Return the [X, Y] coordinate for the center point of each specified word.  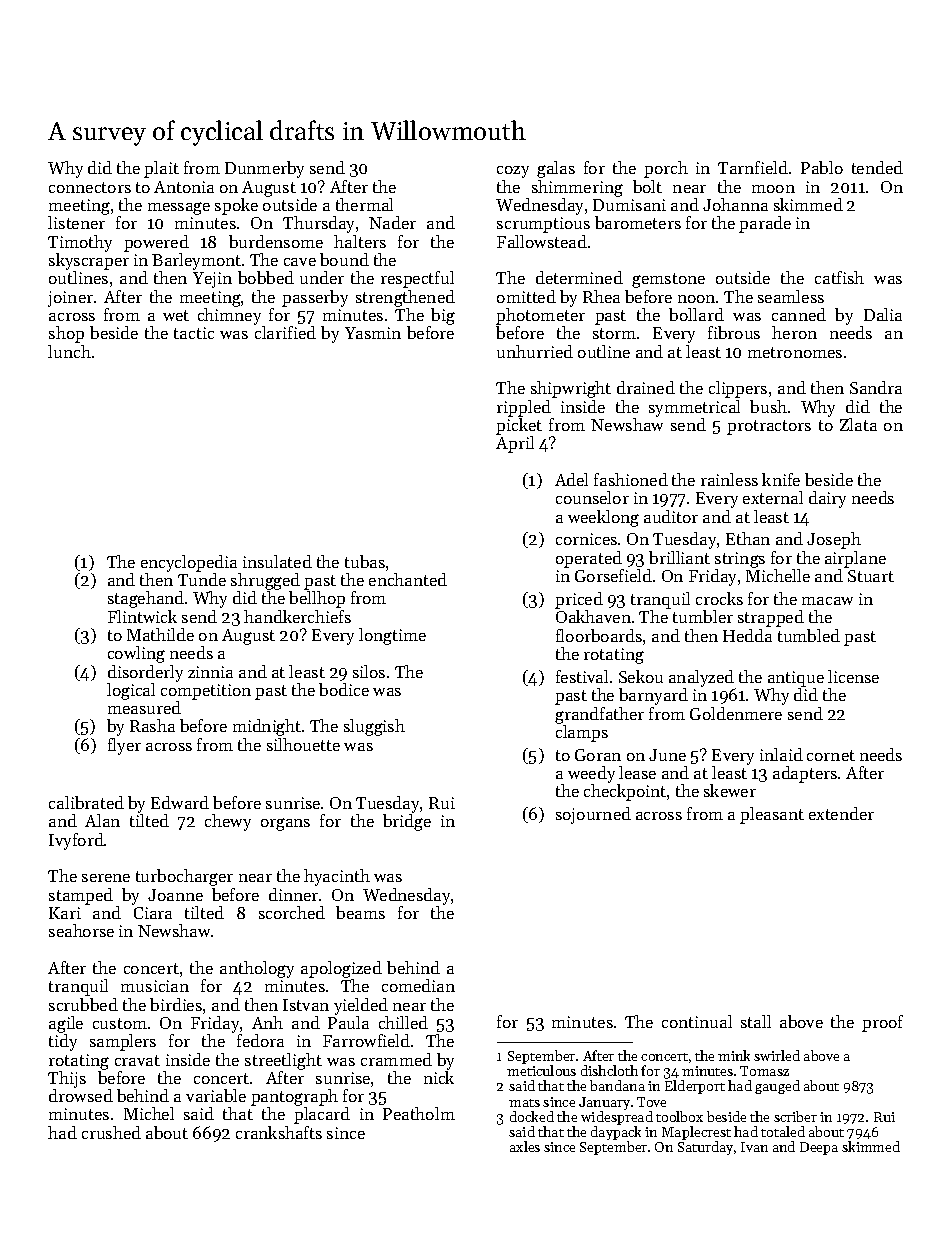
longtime [392, 636]
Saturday [705, 1148]
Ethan [748, 538]
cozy [513, 172]
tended [877, 167]
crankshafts [279, 1132]
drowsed [81, 1095]
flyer [124, 746]
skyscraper [89, 261]
